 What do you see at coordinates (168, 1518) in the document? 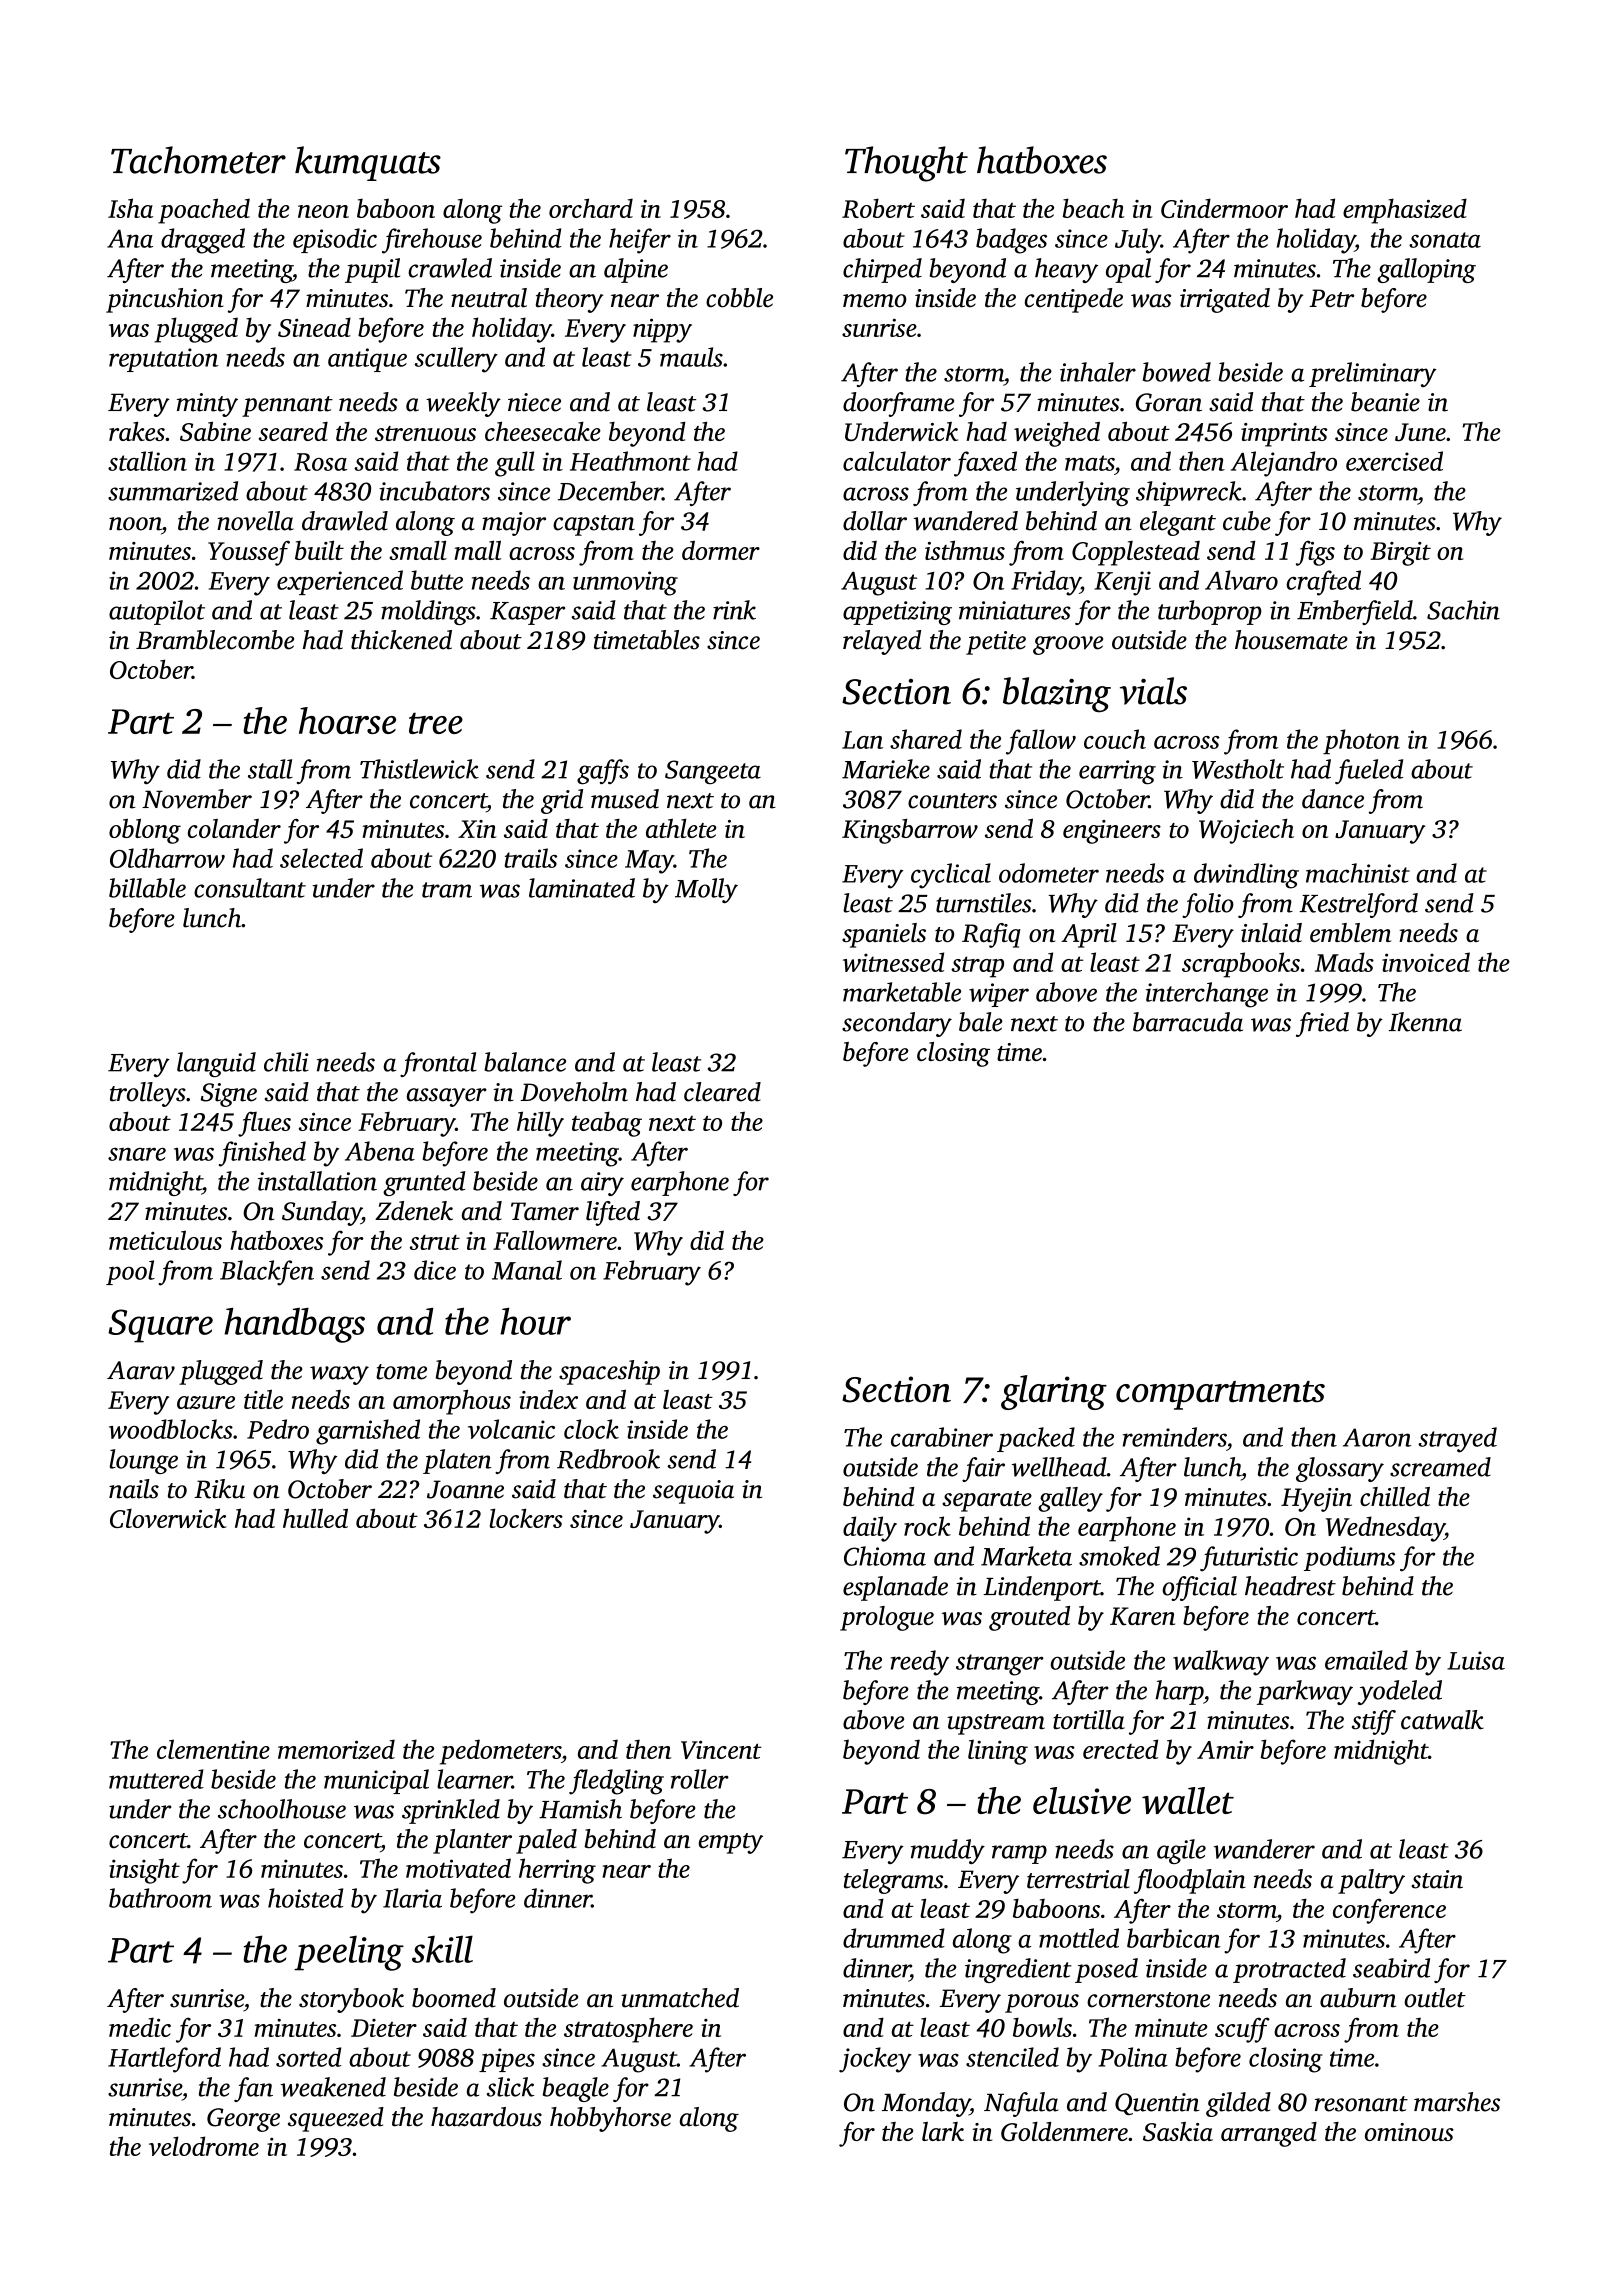
I see `Cloverwick` at bounding box center [168, 1518].
